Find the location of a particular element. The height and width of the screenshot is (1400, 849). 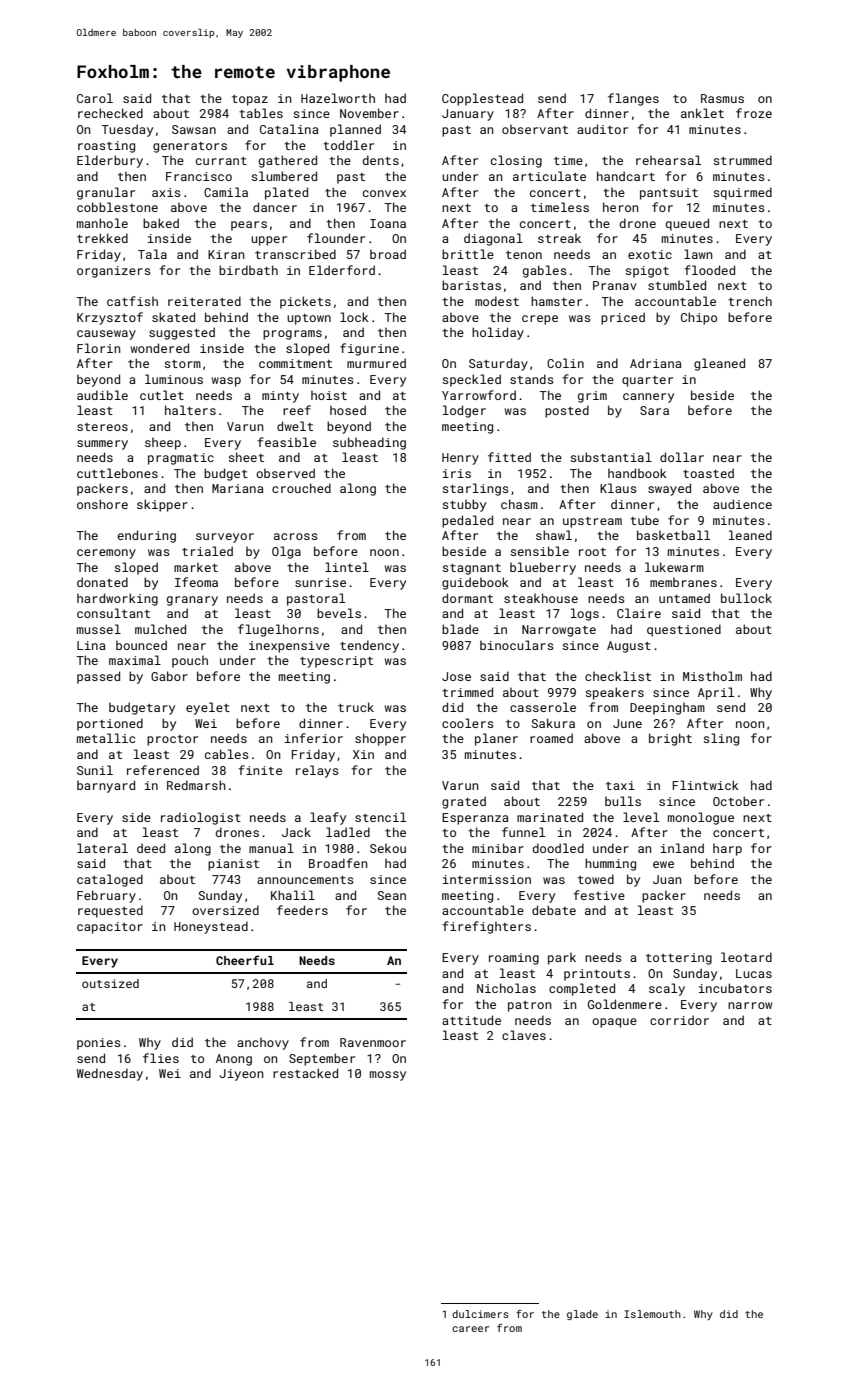

topaz is located at coordinates (250, 100).
